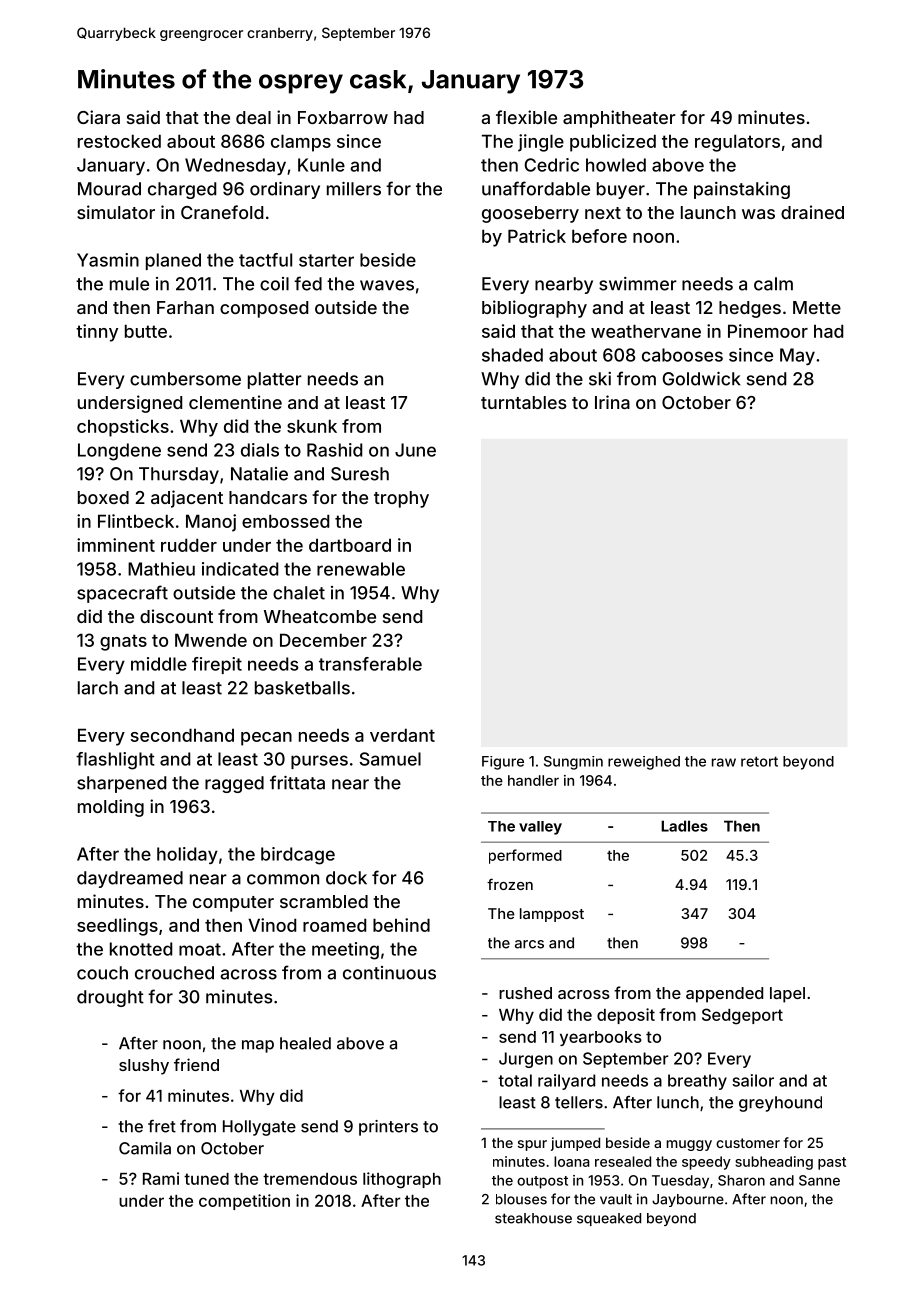 The width and height of the image is (924, 1308). What do you see at coordinates (402, 1180) in the image?
I see `lithograph` at bounding box center [402, 1180].
